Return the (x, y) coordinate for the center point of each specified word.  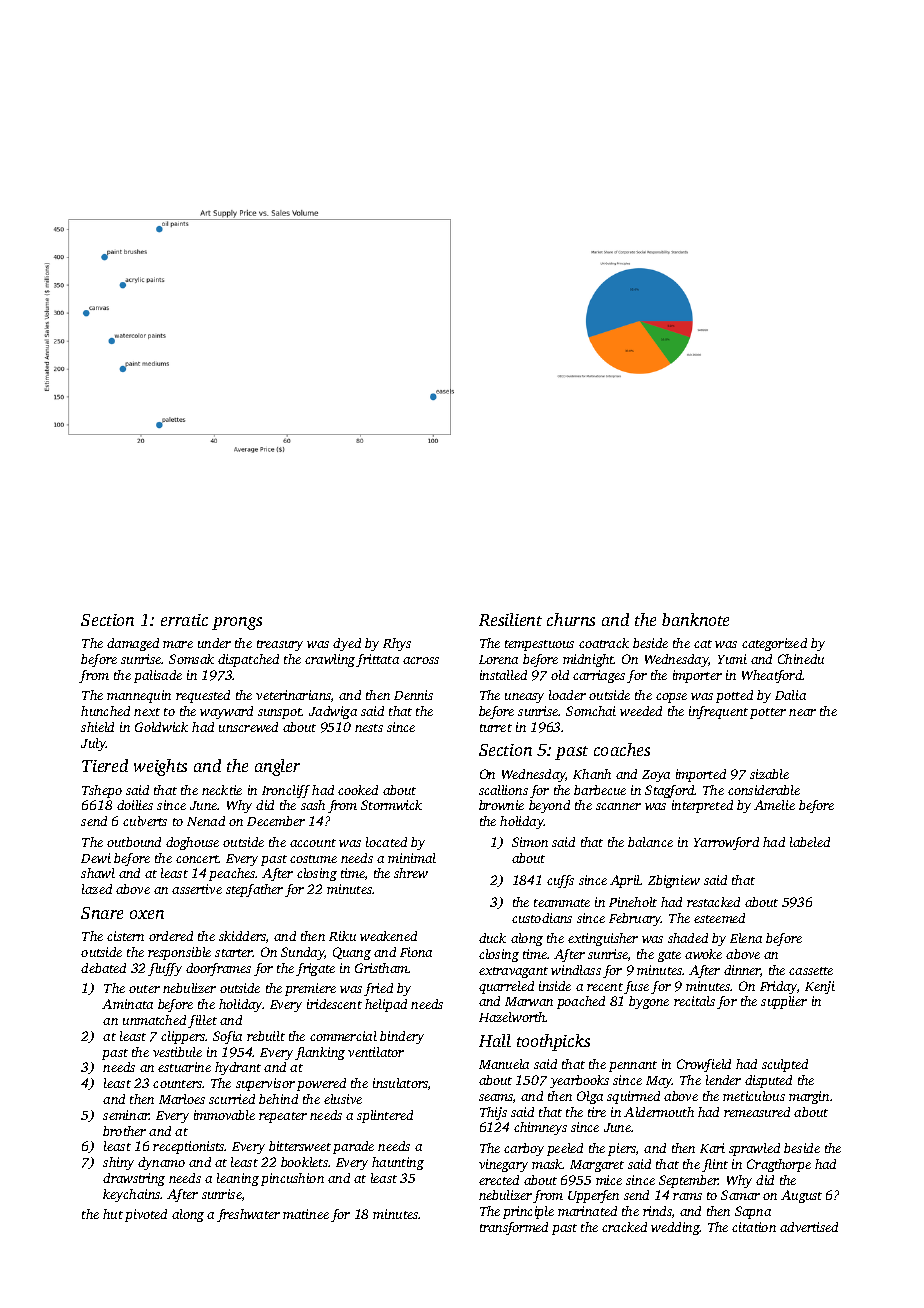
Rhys (397, 644)
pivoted (146, 1215)
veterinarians (293, 695)
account (313, 843)
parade (353, 1147)
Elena (746, 938)
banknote (695, 619)
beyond (549, 806)
